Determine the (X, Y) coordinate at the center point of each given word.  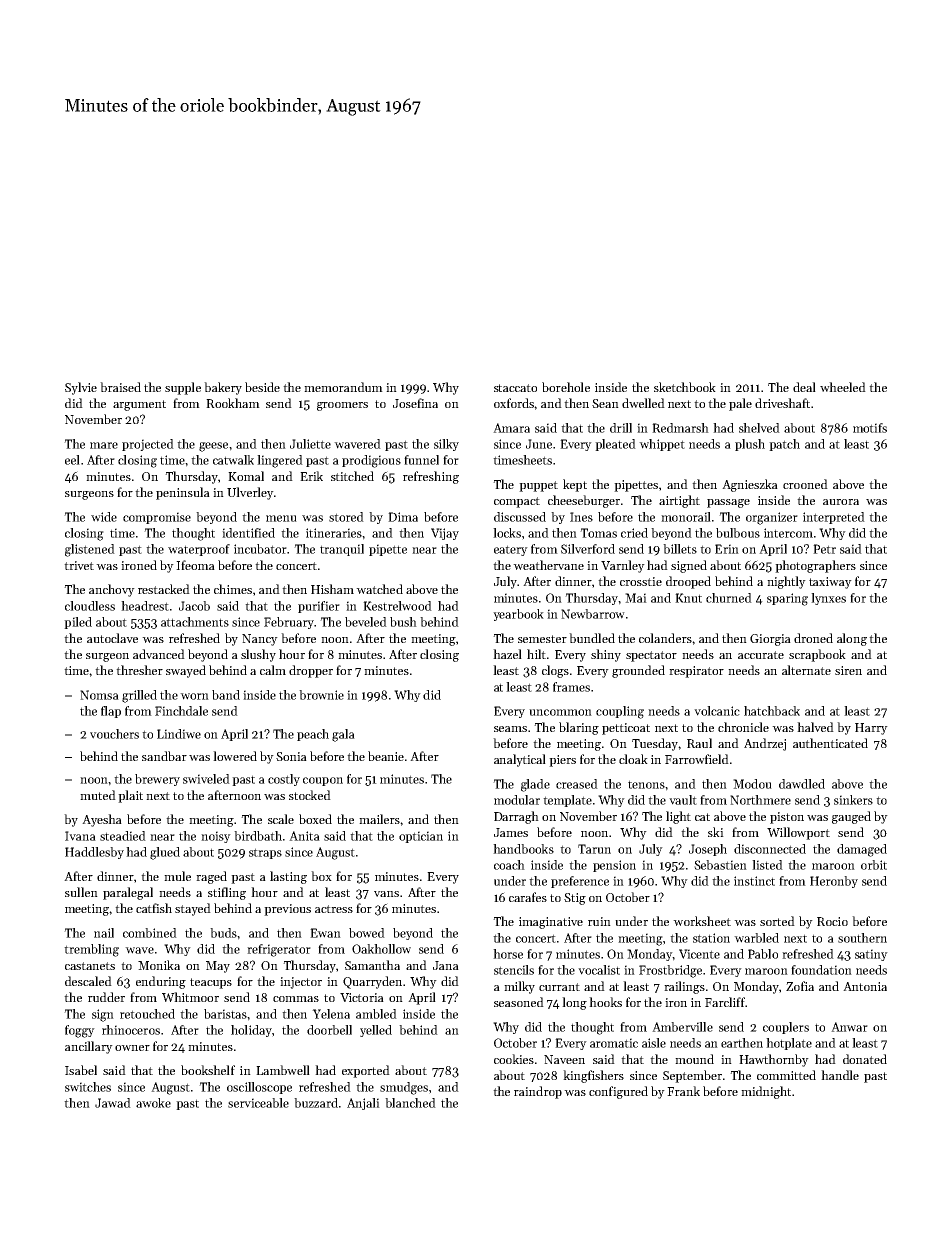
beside (262, 387)
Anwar (849, 1027)
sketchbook (685, 387)
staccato (515, 388)
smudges (404, 1088)
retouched (147, 1014)
